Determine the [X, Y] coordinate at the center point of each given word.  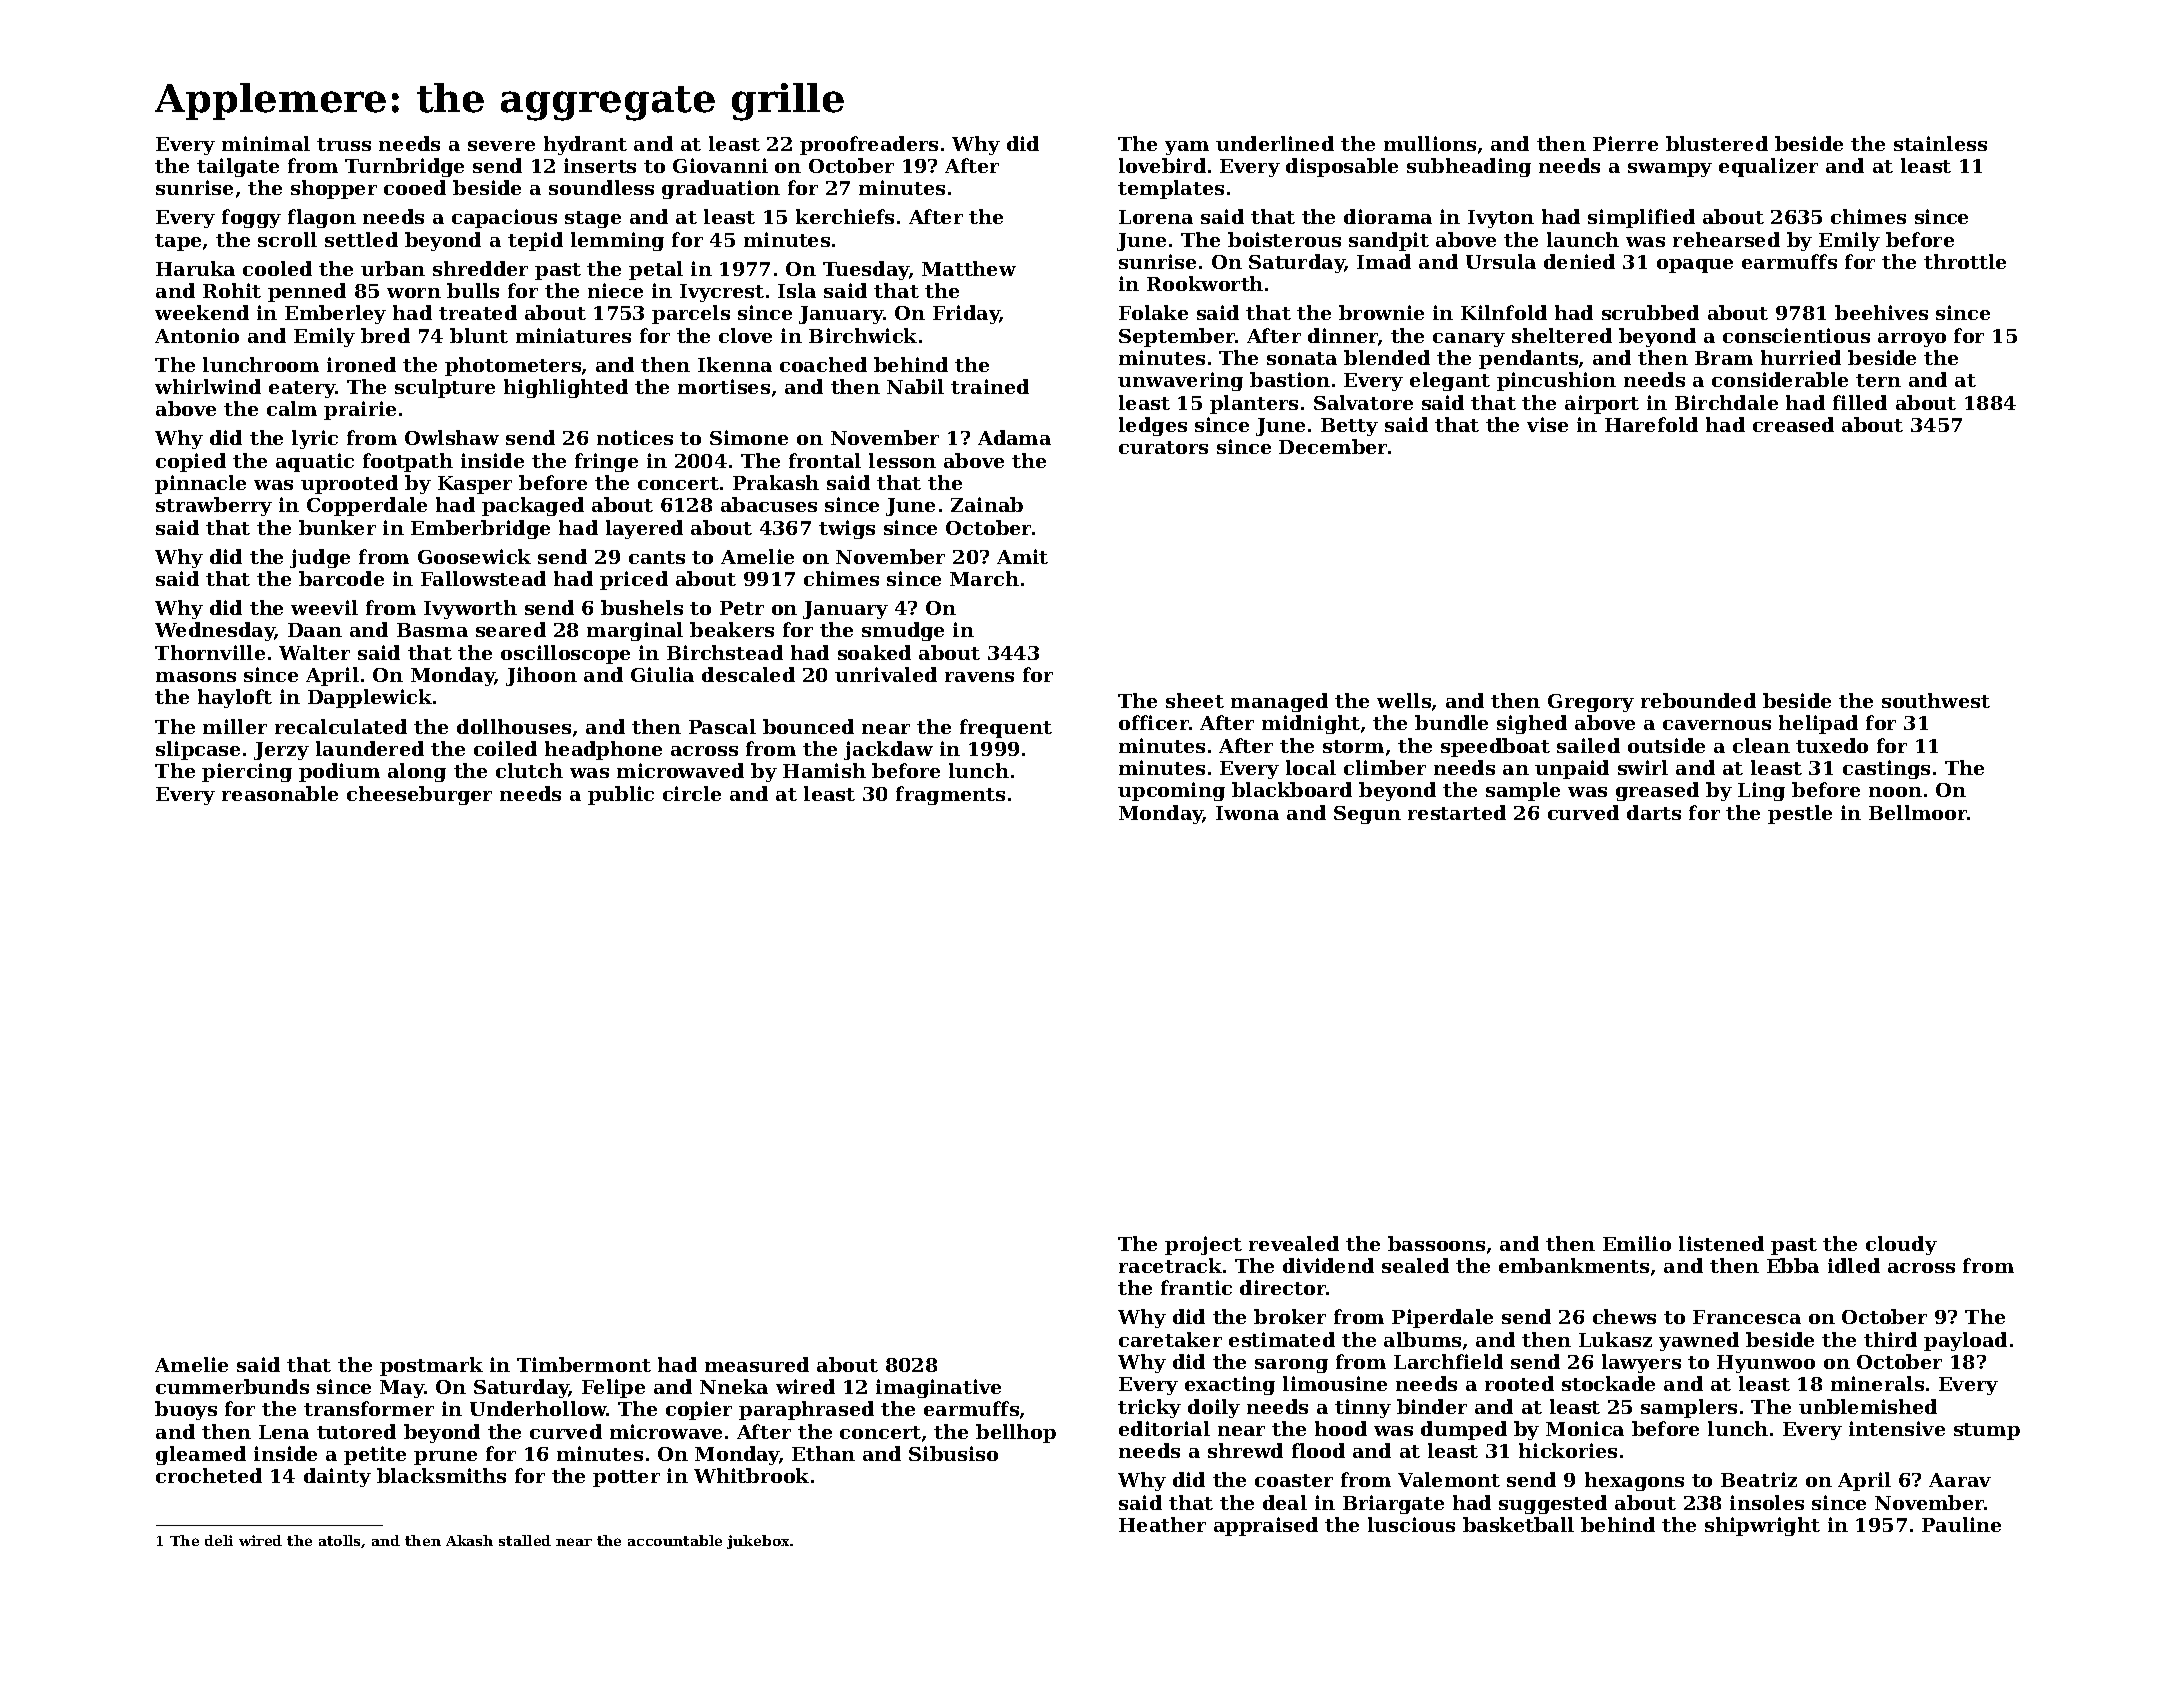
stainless [1940, 143]
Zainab [987, 504]
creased [1793, 424]
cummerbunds [232, 1386]
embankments [1574, 1265]
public [621, 795]
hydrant [585, 145]
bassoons [1436, 1243]
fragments [950, 795]
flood [1318, 1450]
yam [1187, 148]
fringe [606, 462]
